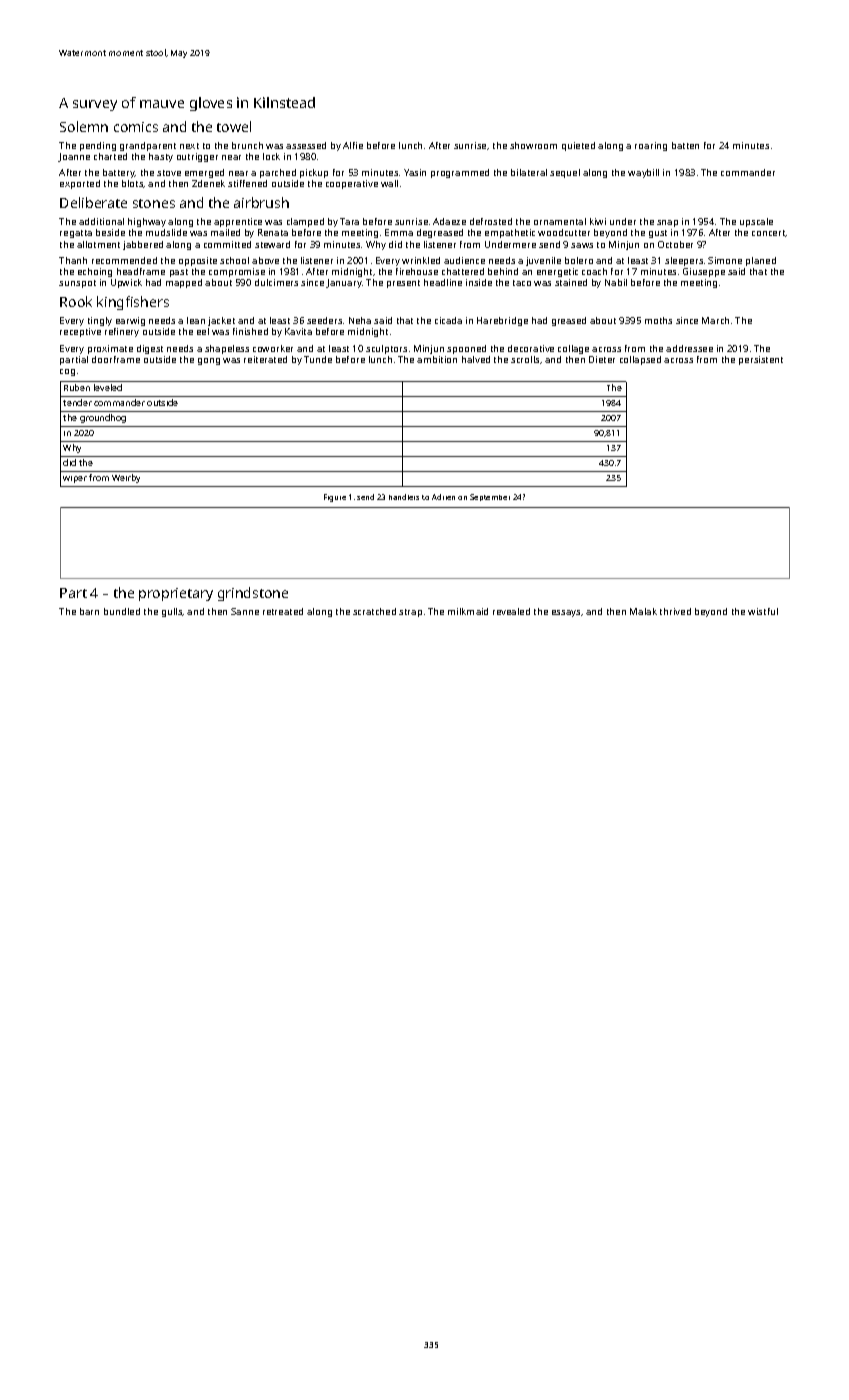 The height and width of the page is (1400, 849). What do you see at coordinates (73, 260) in the page?
I see `Thanh` at bounding box center [73, 260].
